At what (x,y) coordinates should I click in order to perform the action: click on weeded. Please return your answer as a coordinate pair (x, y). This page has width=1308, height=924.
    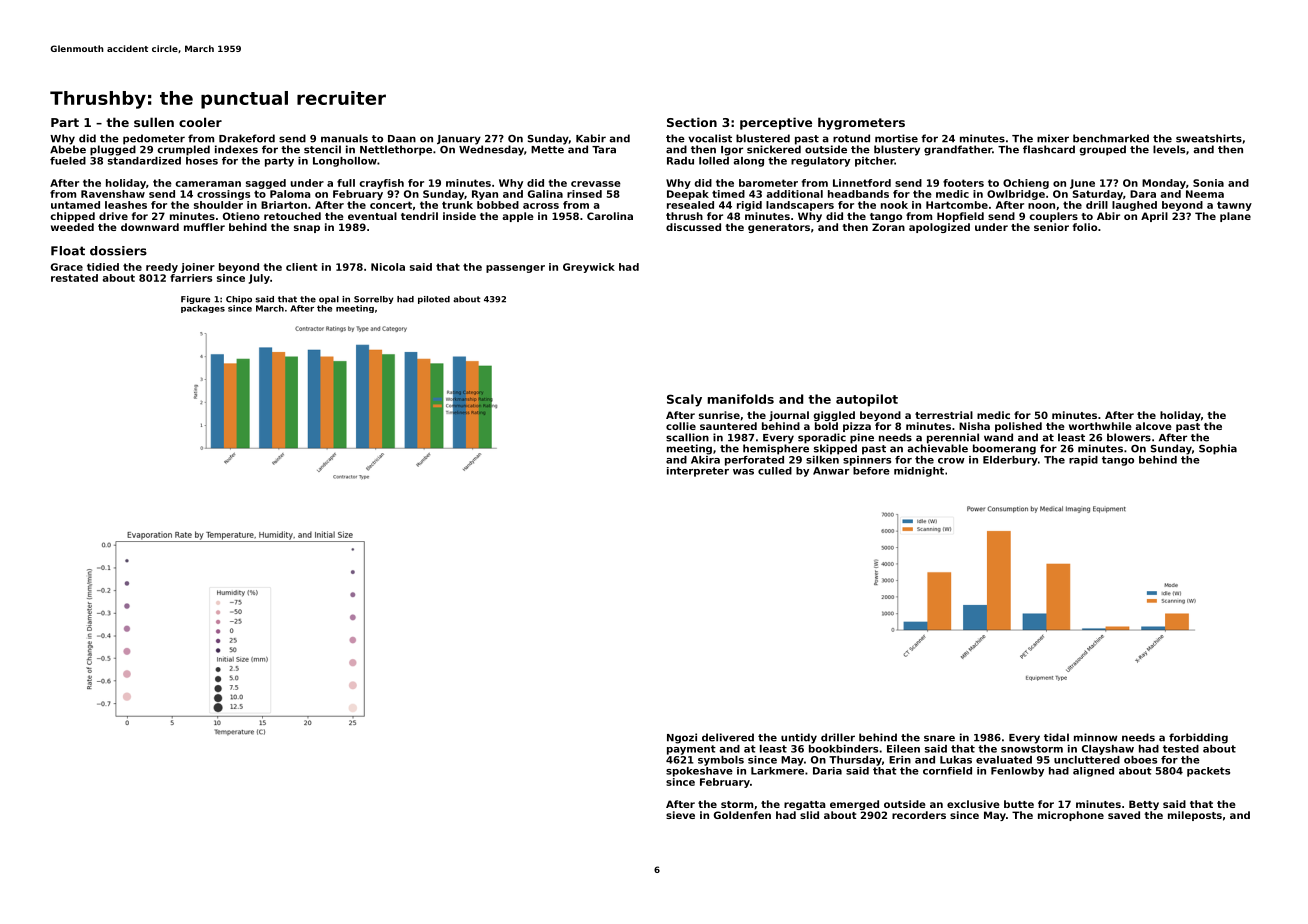
    Looking at the image, I should click on (72, 227).
